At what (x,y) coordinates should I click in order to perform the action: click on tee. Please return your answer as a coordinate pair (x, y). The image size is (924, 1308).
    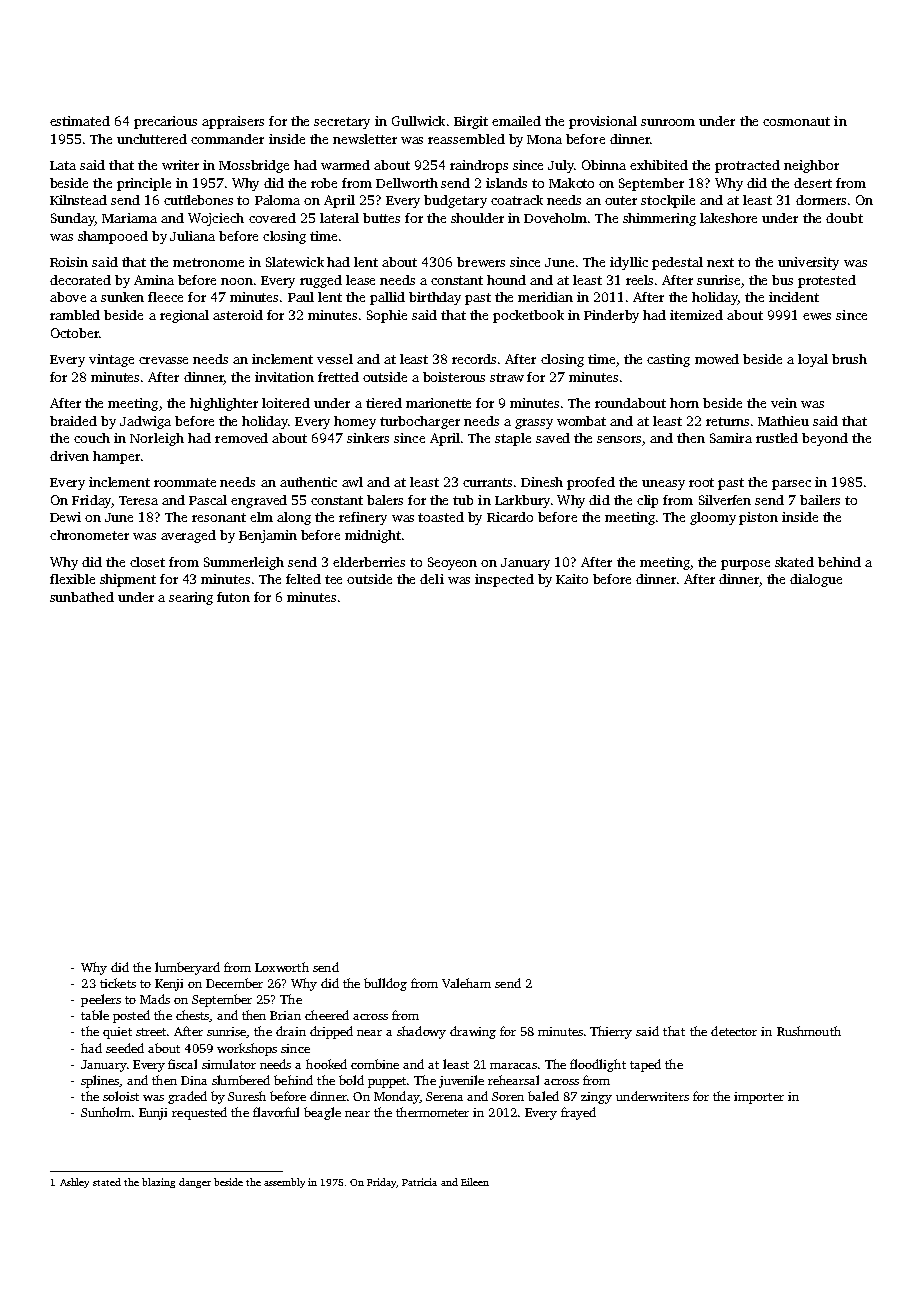
    Looking at the image, I should click on (333, 579).
